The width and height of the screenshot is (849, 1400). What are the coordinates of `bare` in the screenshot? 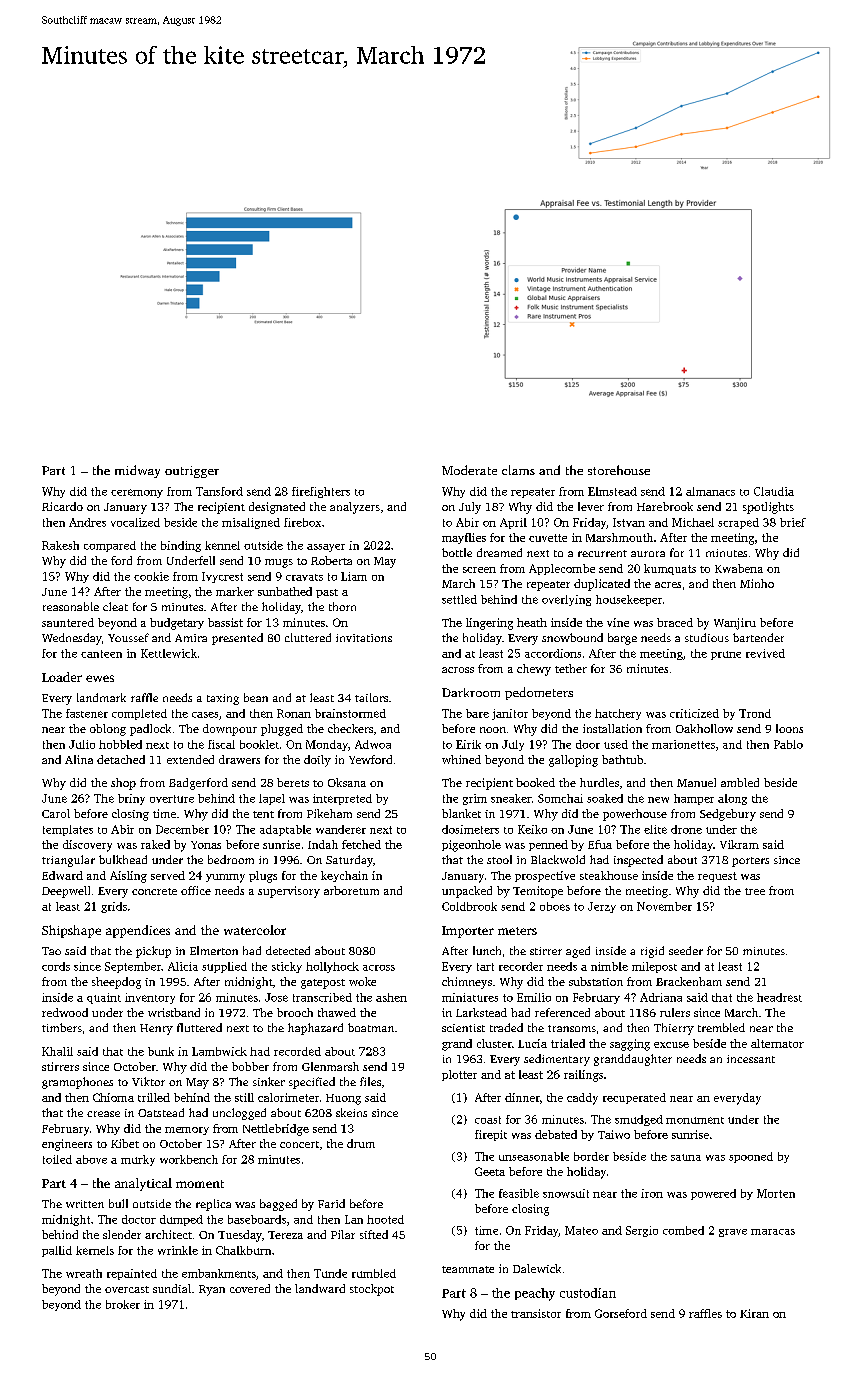 It's located at (477, 713).
